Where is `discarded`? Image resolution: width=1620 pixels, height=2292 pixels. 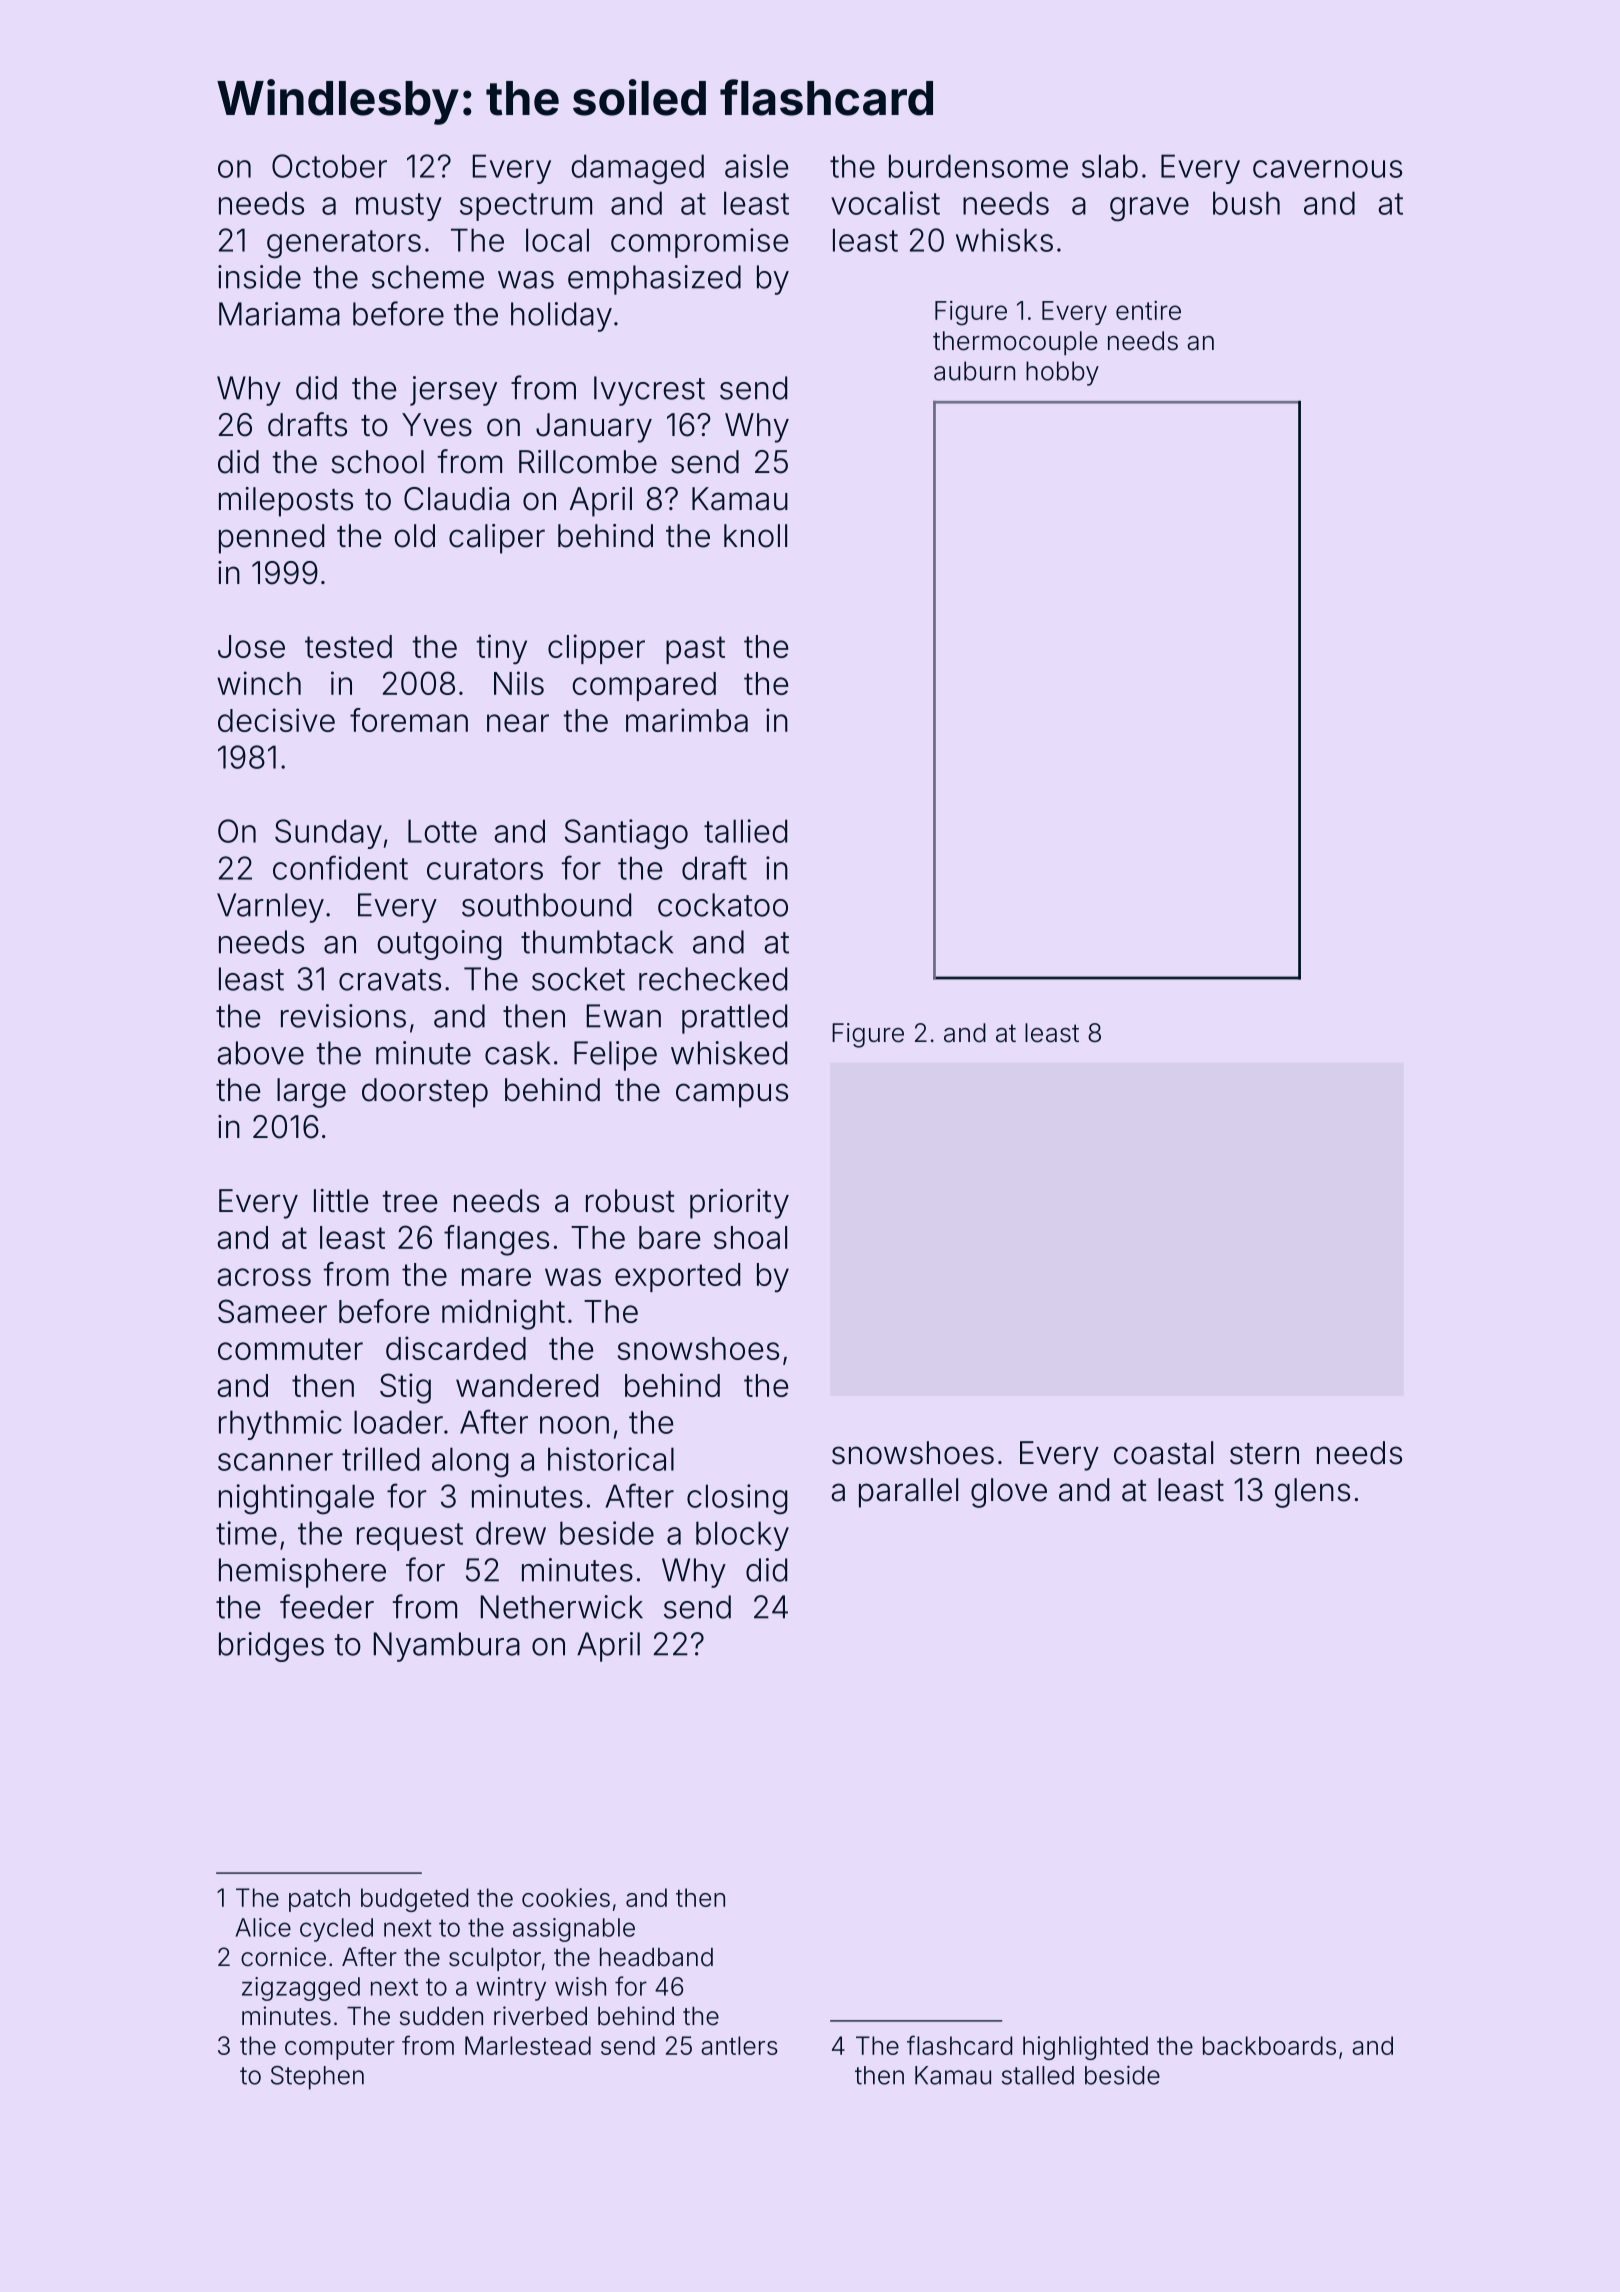 discarded is located at coordinates (456, 1348).
